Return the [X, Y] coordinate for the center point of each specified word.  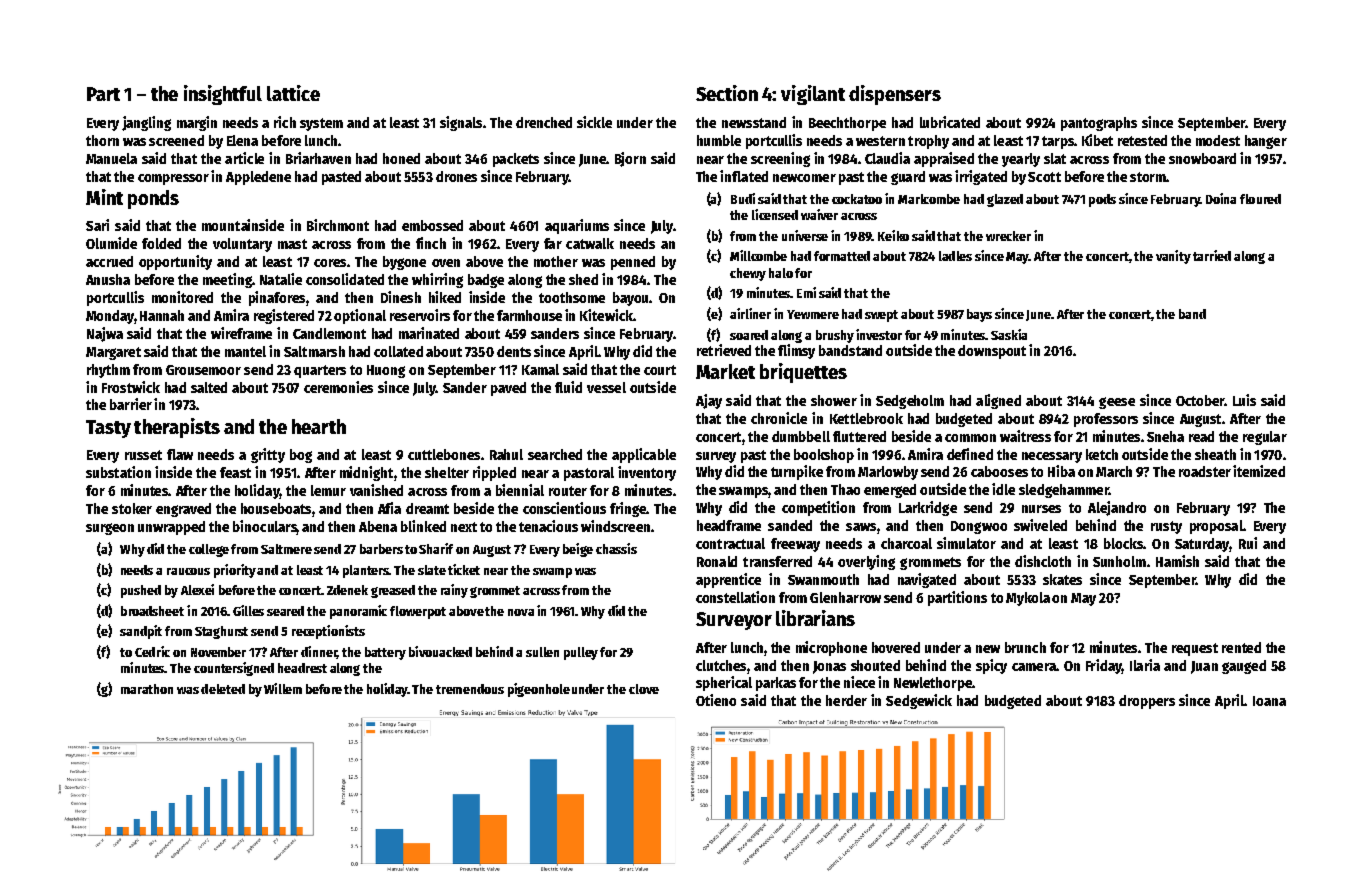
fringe [628, 509]
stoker [132, 508]
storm [1148, 177]
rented [1241, 647]
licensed [775, 214]
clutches [721, 665]
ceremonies [338, 387]
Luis [1244, 400]
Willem [283, 688]
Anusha [108, 279]
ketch [1102, 454]
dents [514, 351]
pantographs [1099, 124]
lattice [293, 93]
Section [727, 93]
